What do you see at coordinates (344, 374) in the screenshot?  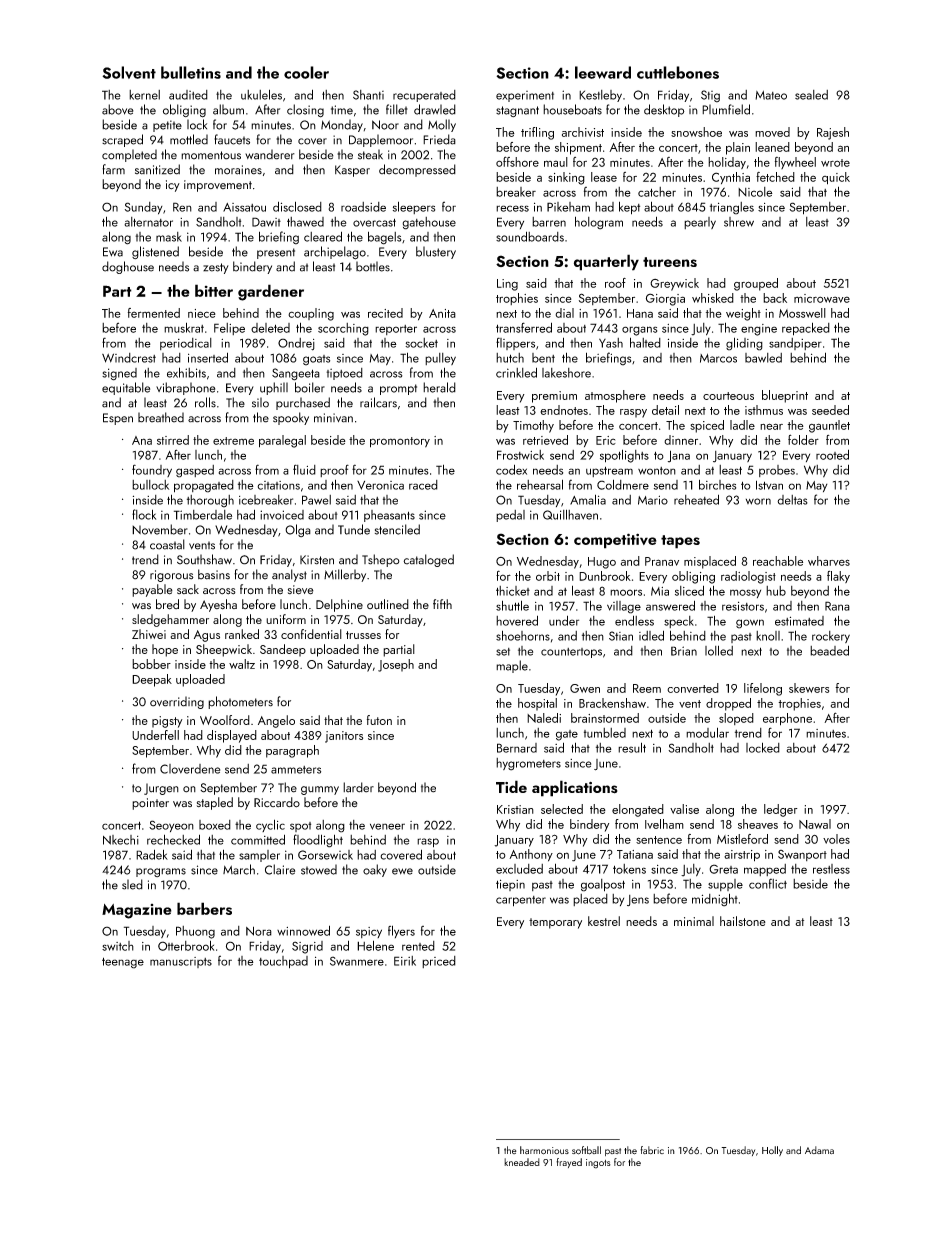 I see `tiptoed` at bounding box center [344, 374].
